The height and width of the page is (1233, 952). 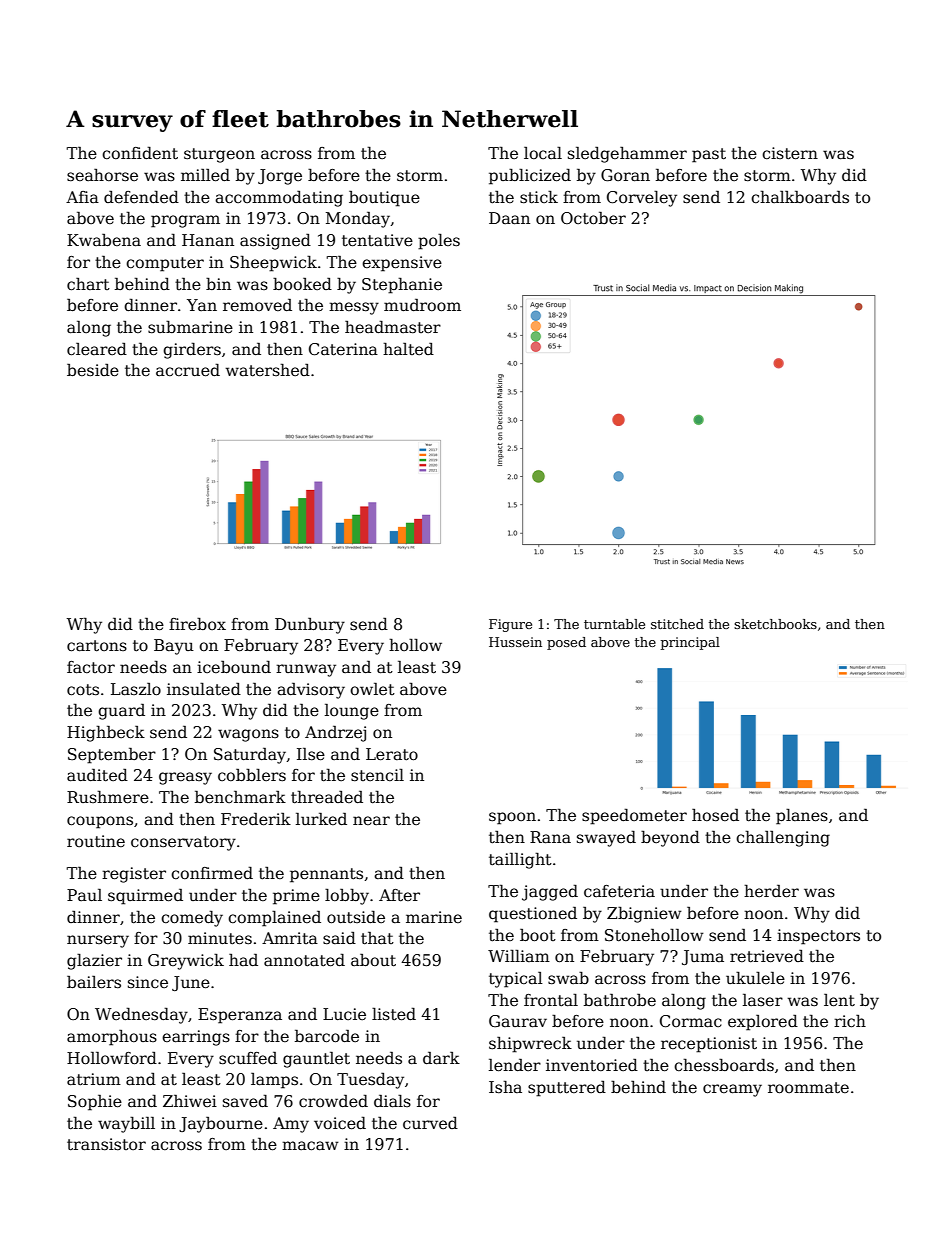 What do you see at coordinates (520, 861) in the page?
I see `taillight` at bounding box center [520, 861].
